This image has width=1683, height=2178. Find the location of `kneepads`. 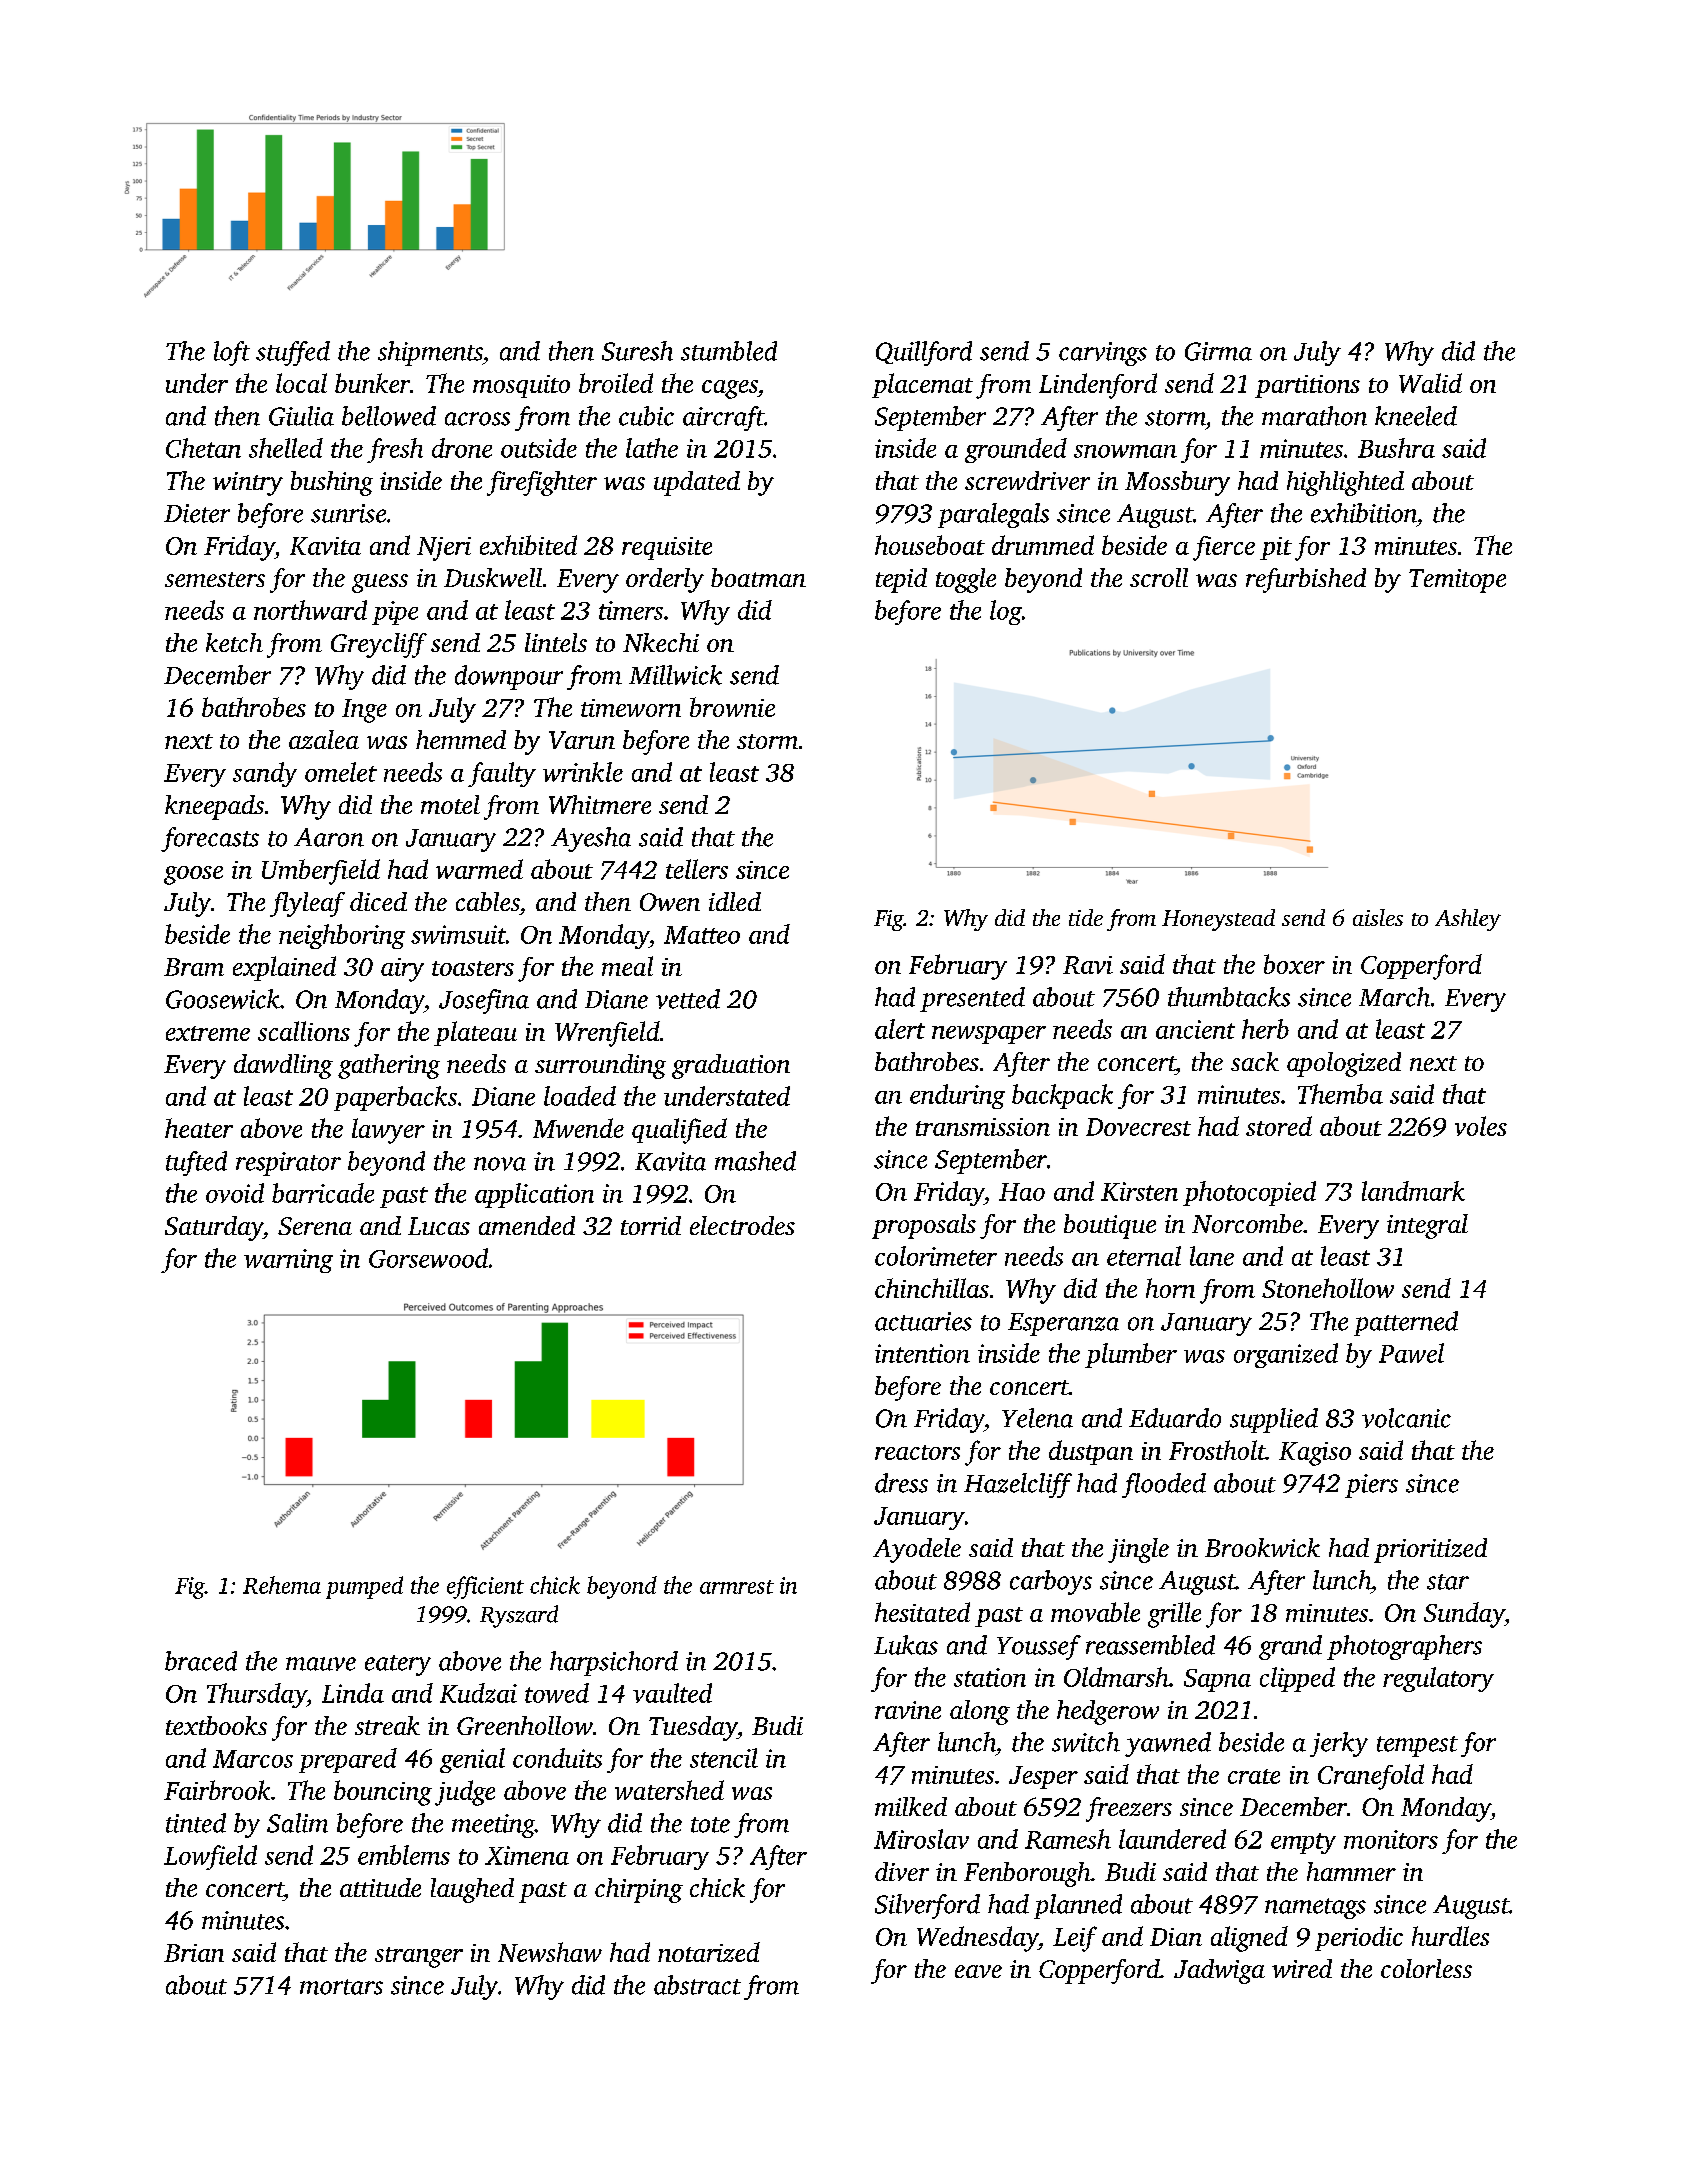

kneepads is located at coordinates (214, 807).
